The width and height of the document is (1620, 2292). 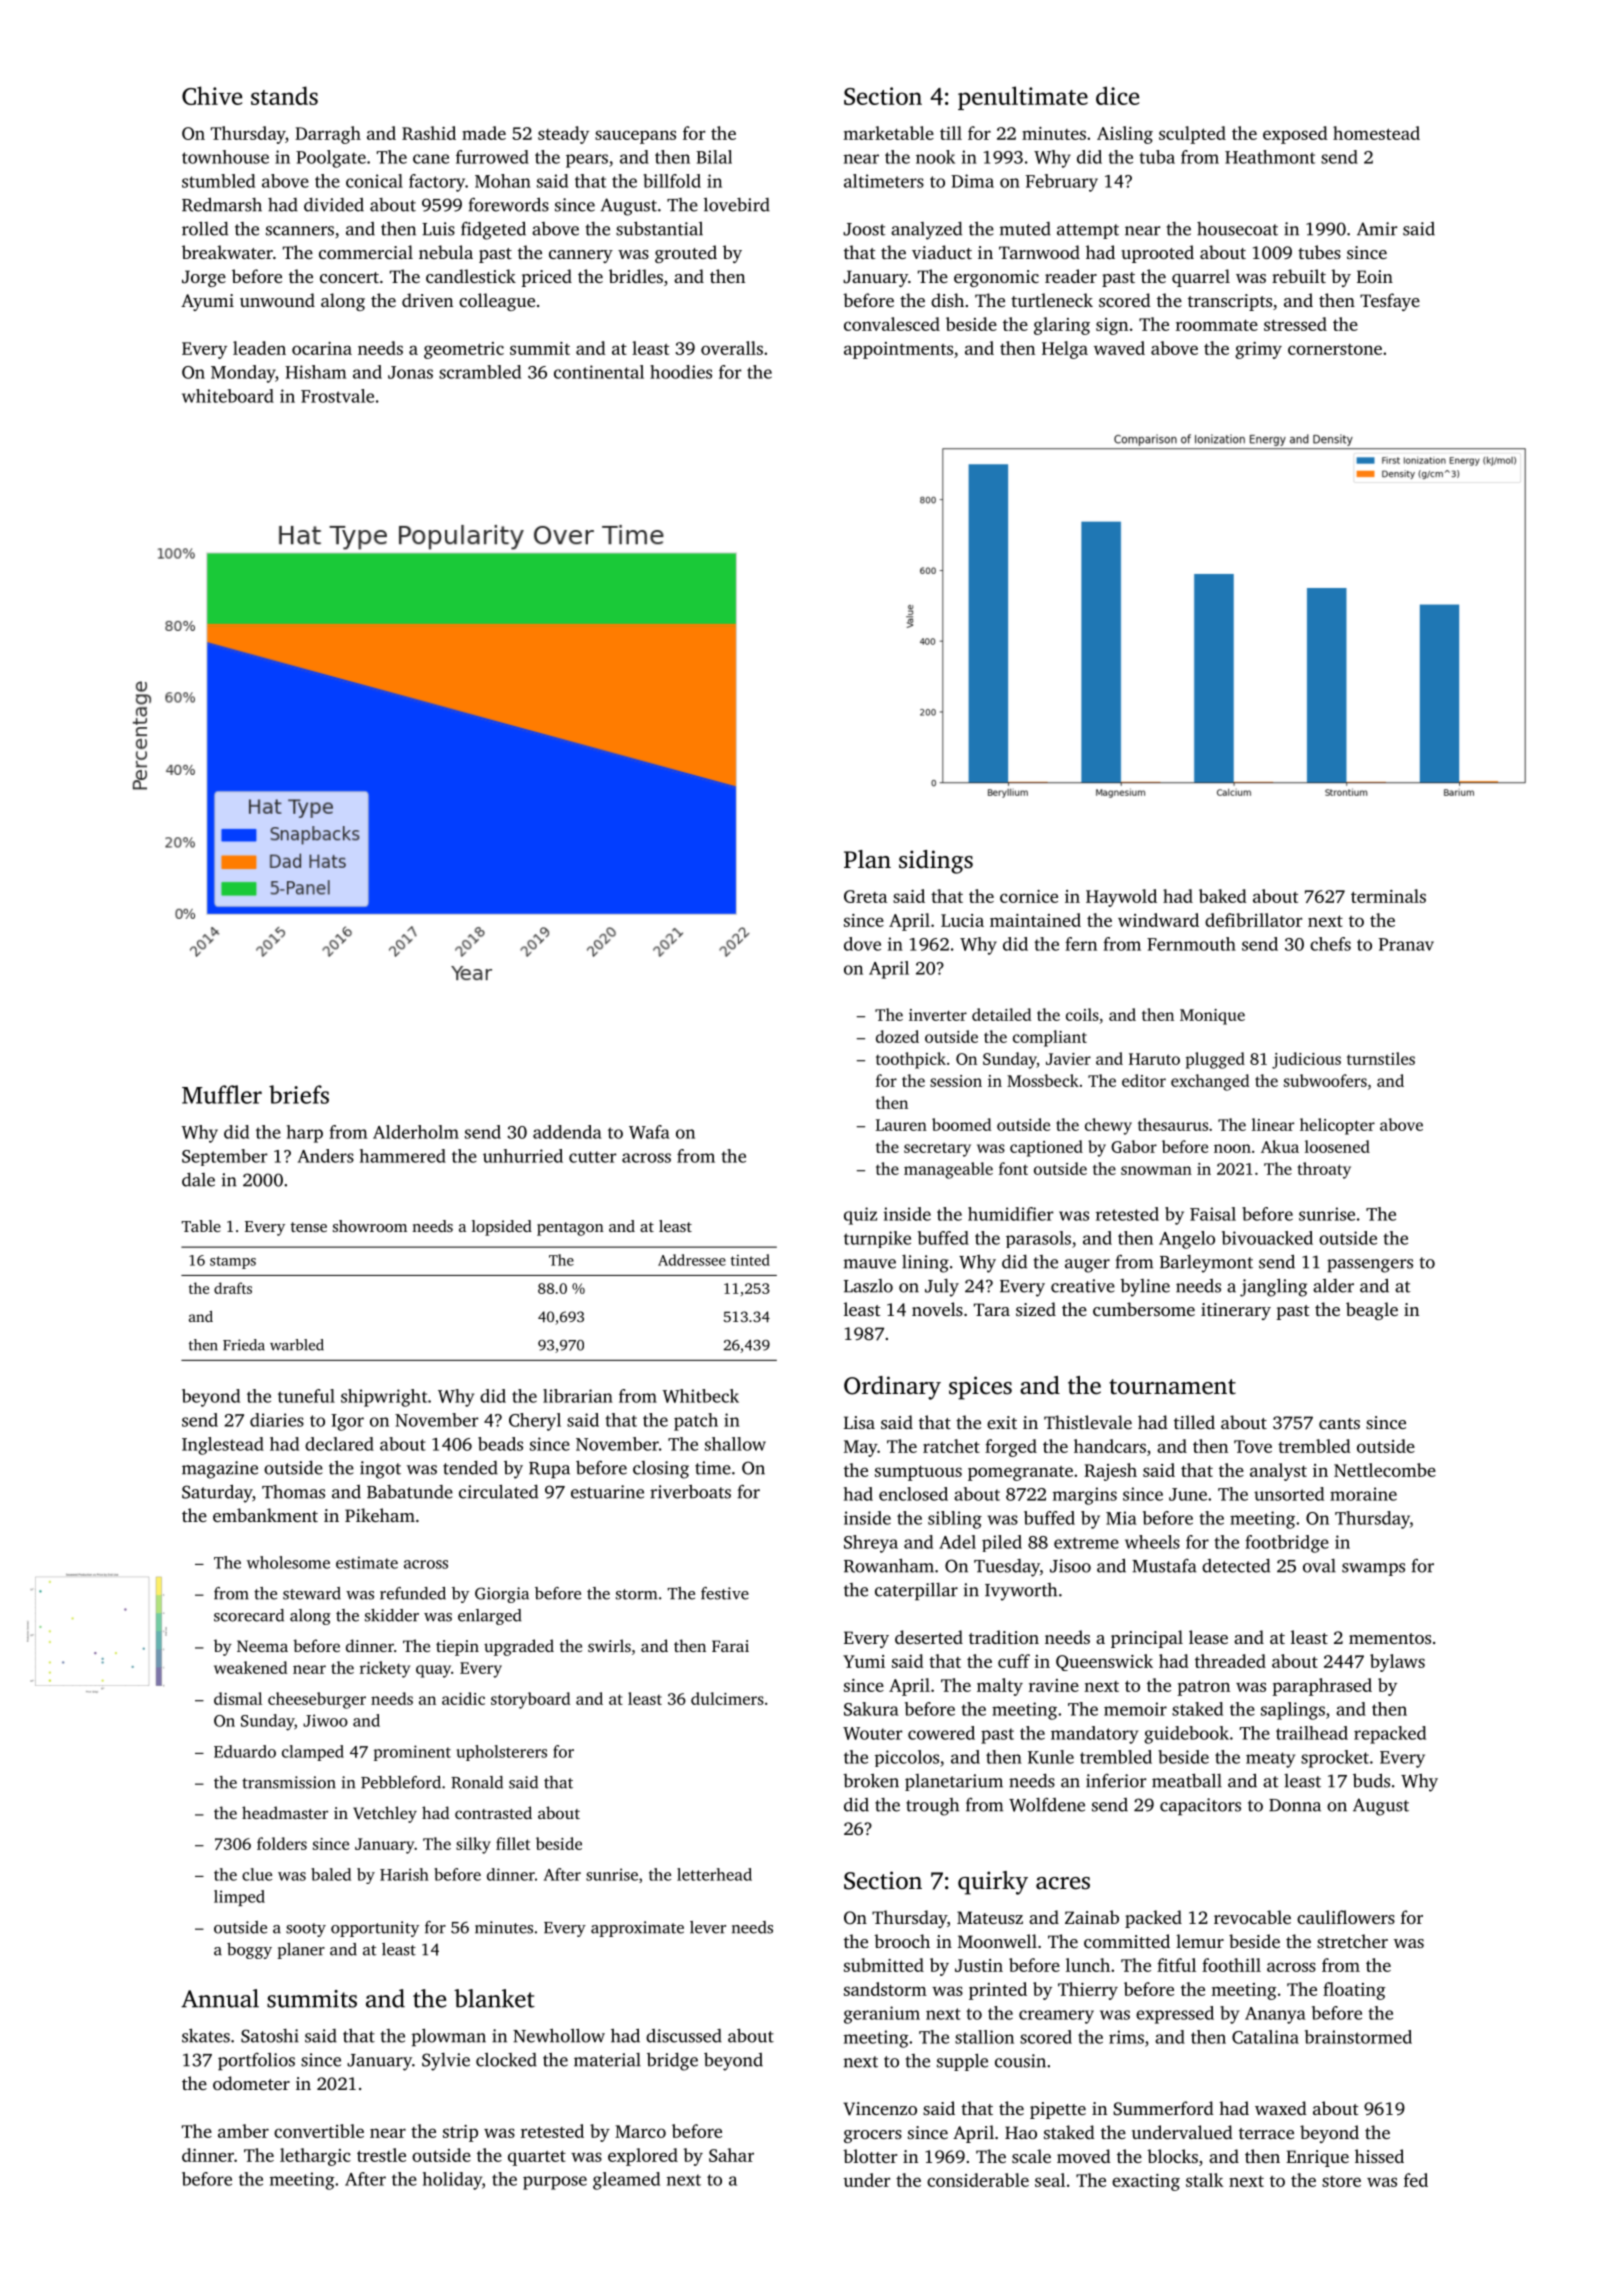 What do you see at coordinates (1376, 133) in the document?
I see `homestead` at bounding box center [1376, 133].
